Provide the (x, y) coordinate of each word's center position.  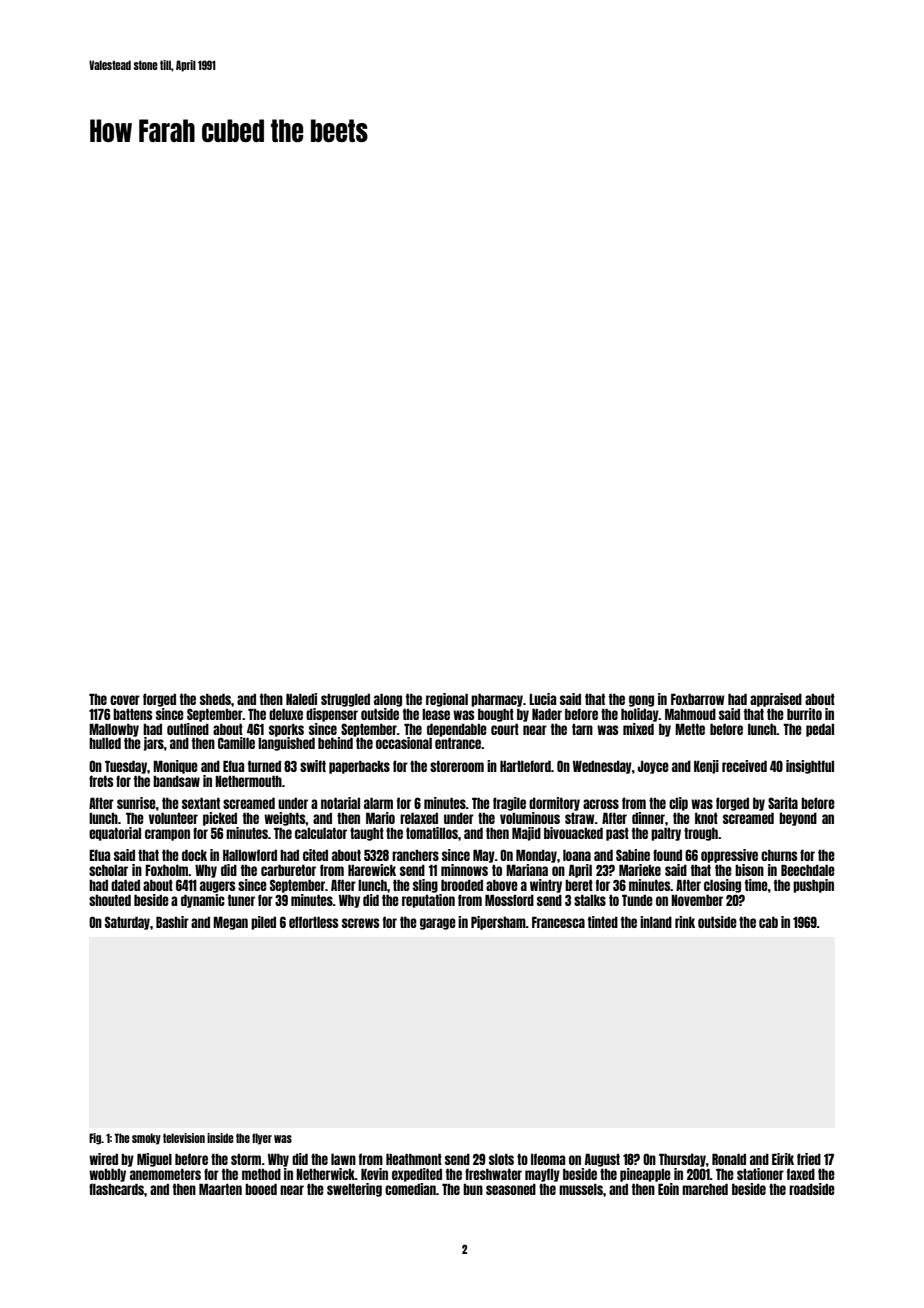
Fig (95, 1139)
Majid (526, 834)
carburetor (288, 870)
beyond (798, 819)
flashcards (116, 1189)
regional (447, 700)
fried (809, 1159)
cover (125, 700)
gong (641, 701)
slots (501, 1159)
